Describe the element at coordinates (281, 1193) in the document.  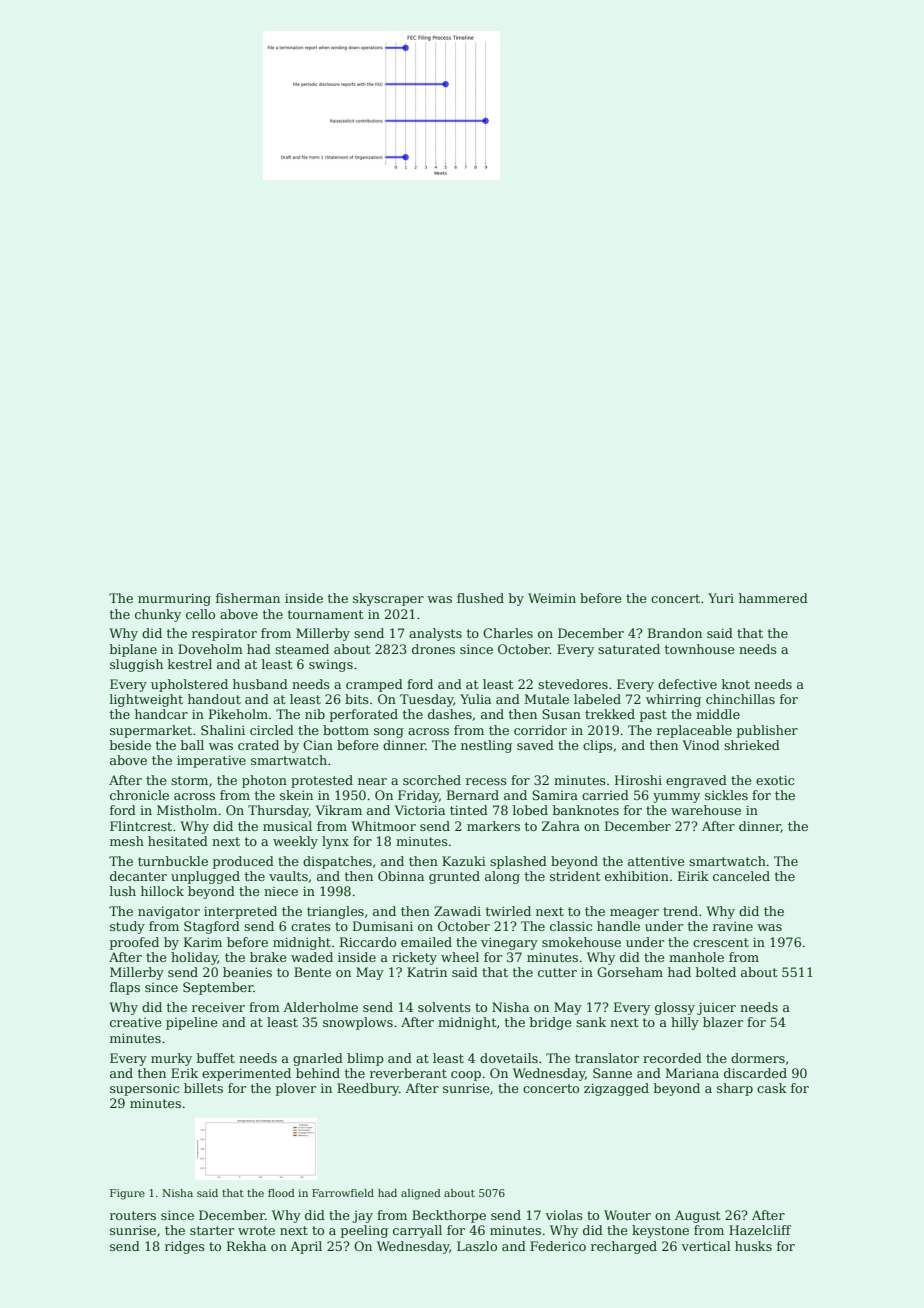
I see `flood` at that location.
